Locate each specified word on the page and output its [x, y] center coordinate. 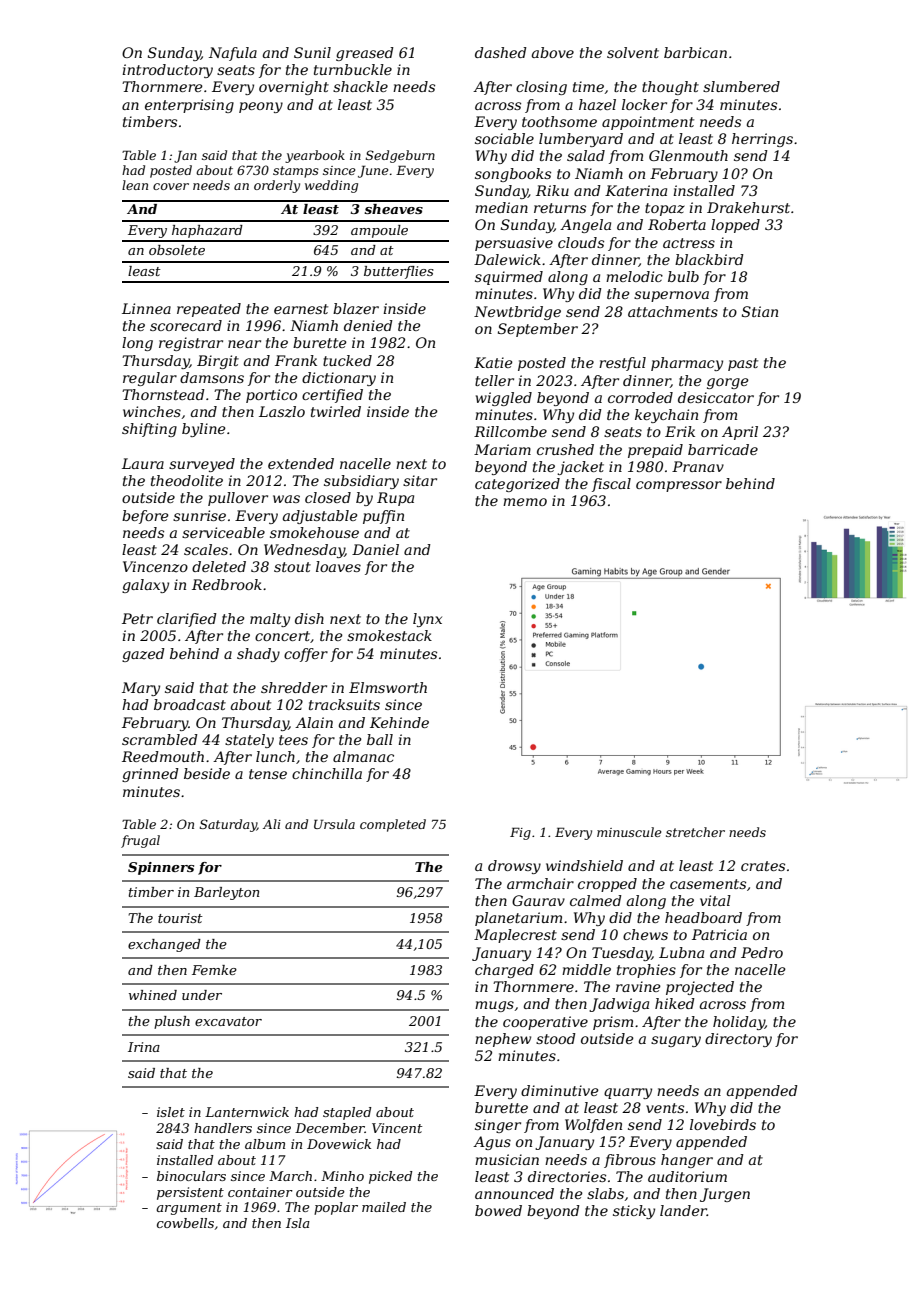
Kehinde [399, 722]
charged [504, 971]
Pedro [762, 952]
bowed [498, 1210]
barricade [723, 449]
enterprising [189, 106]
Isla [298, 1223]
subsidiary [361, 482]
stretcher [695, 832]
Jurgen [725, 1195]
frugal [140, 841]
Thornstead [163, 394]
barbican [695, 52]
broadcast [190, 704]
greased [365, 54]
